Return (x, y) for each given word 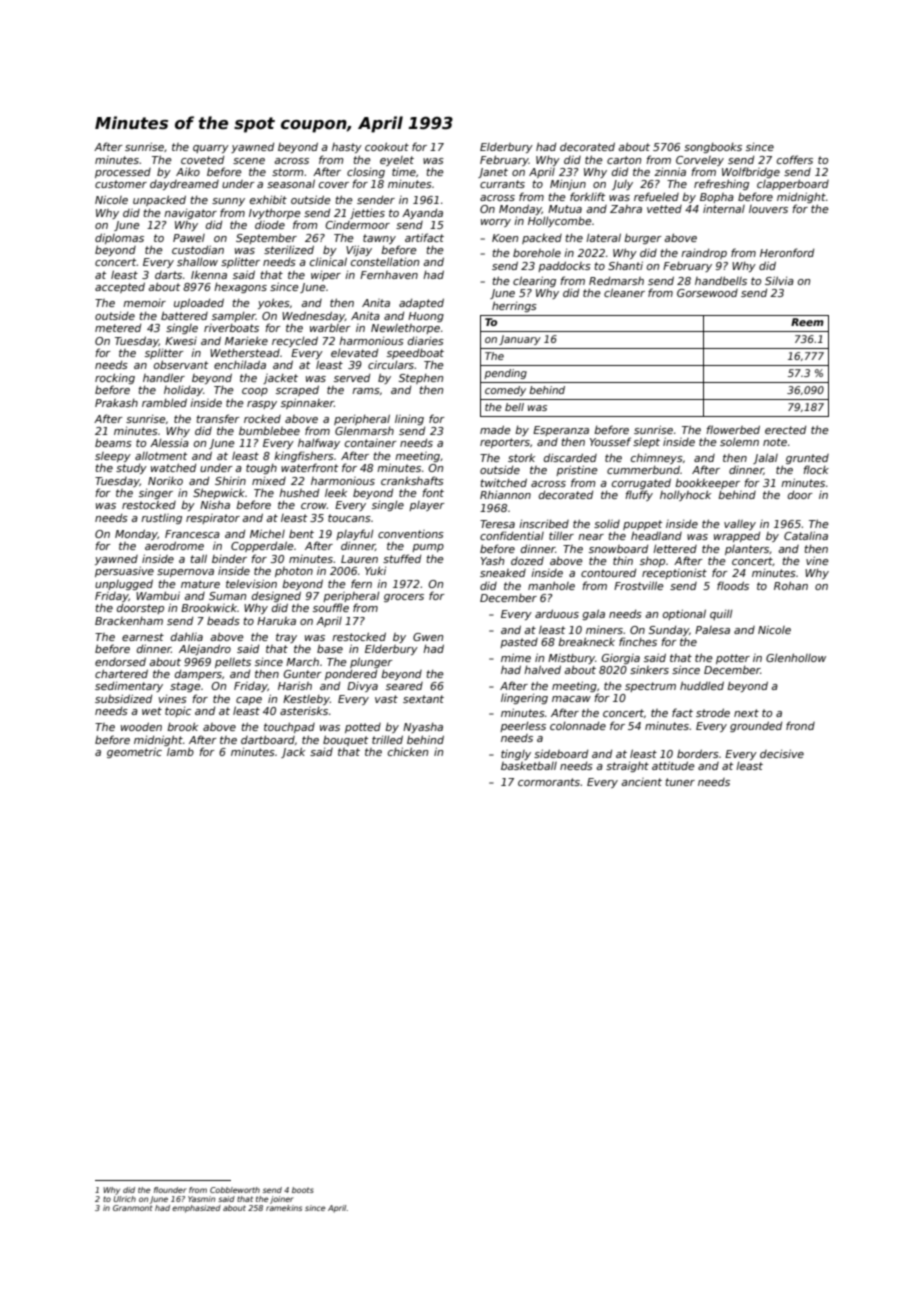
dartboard (268, 739)
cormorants (549, 782)
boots (303, 1190)
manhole (551, 585)
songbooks (713, 148)
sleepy (113, 457)
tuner (680, 782)
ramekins (284, 1208)
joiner (282, 1200)
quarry (211, 149)
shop (652, 562)
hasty (347, 148)
